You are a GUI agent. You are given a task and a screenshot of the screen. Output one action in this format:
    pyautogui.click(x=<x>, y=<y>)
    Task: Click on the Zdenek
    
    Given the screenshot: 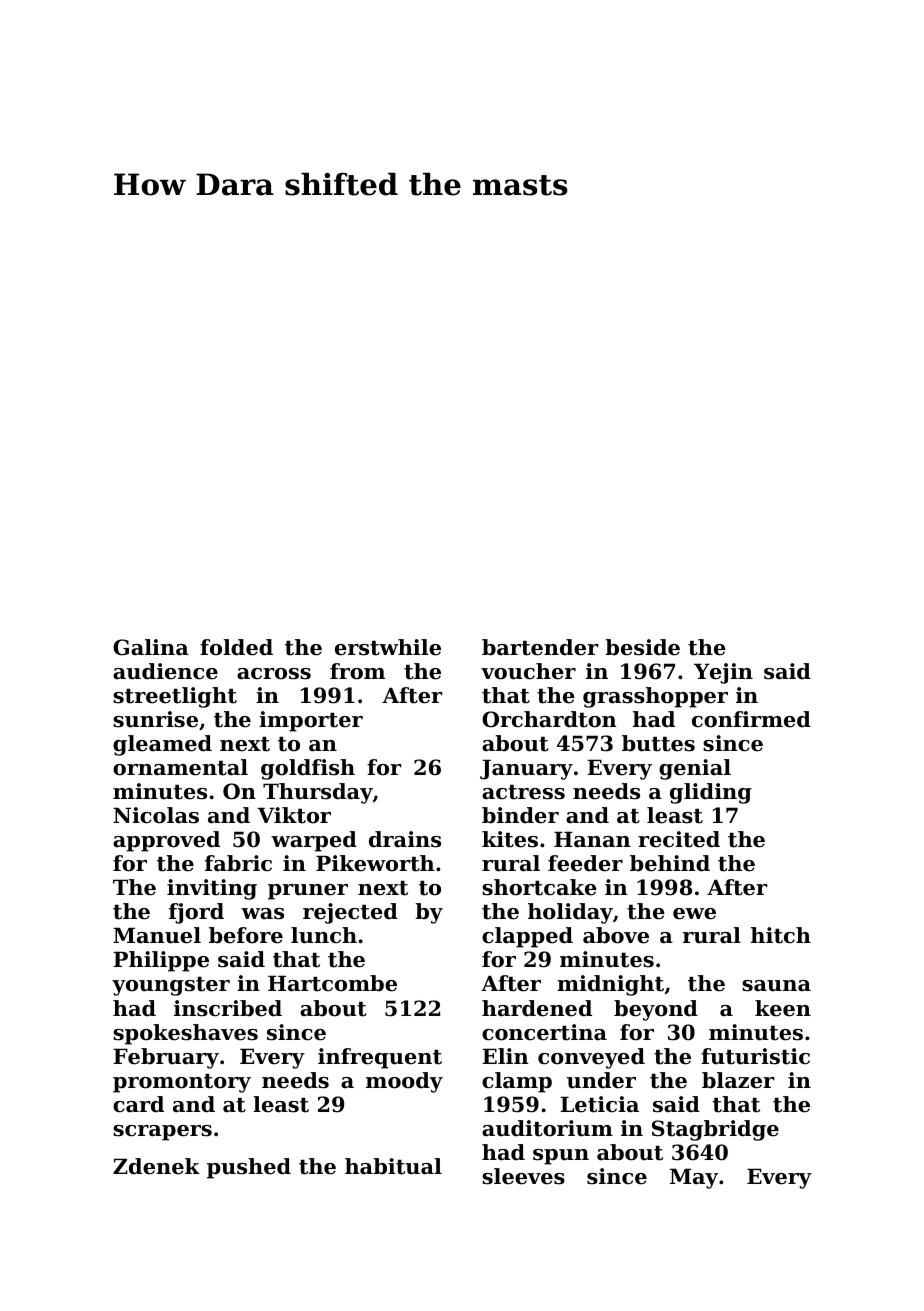 What is the action you would take?
    pyautogui.click(x=156, y=1166)
